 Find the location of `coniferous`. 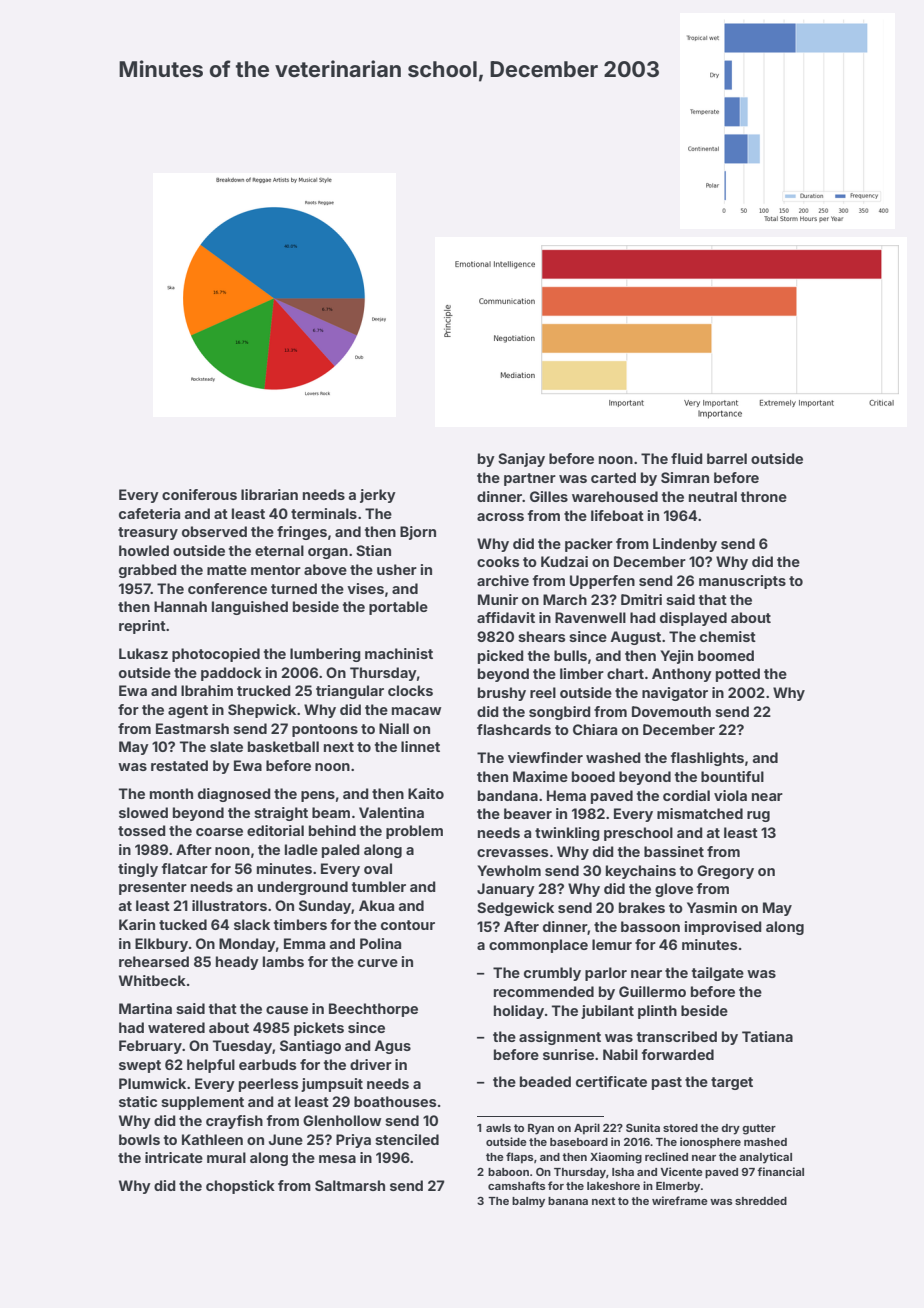

coniferous is located at coordinates (199, 494).
